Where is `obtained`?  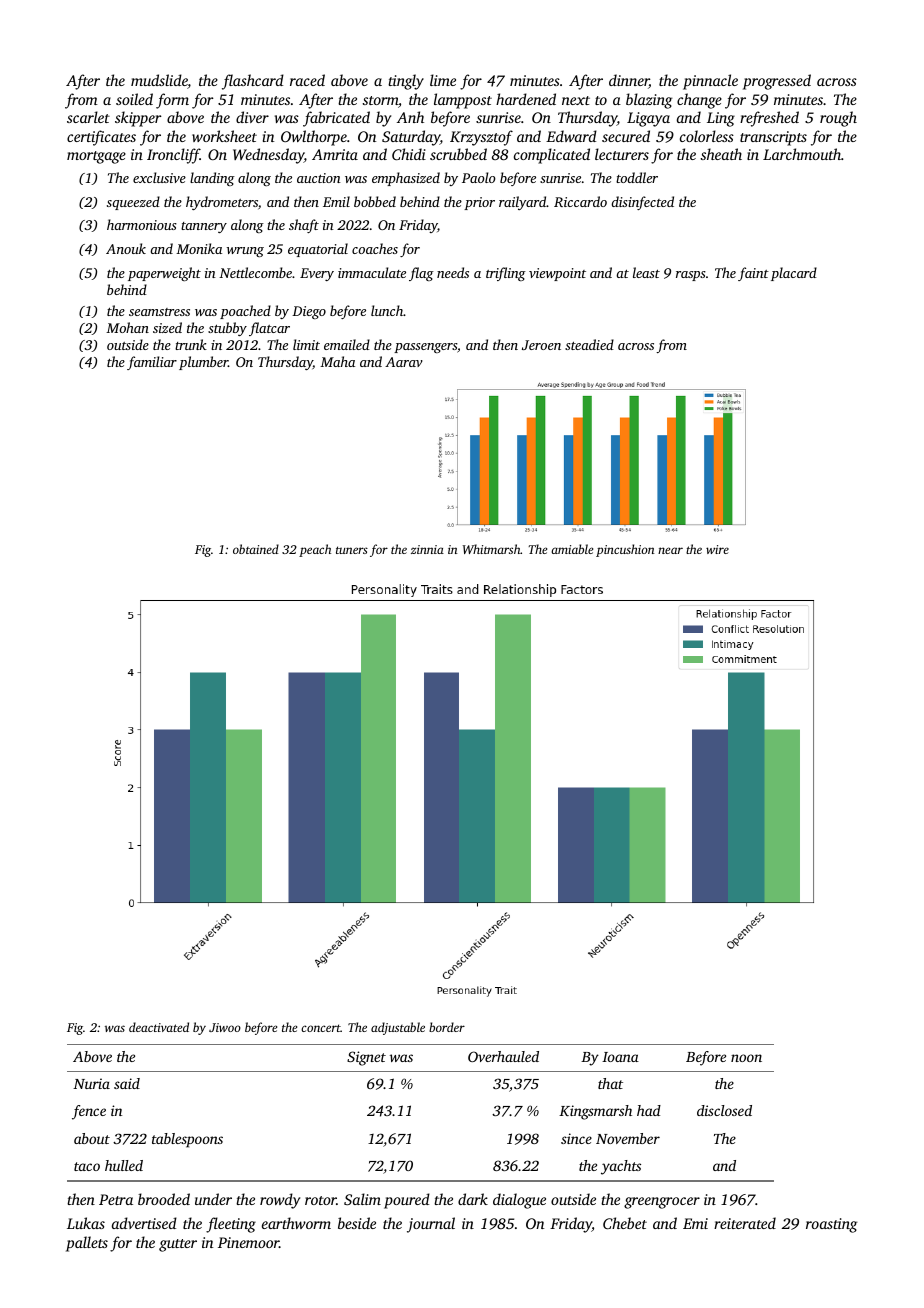
obtained is located at coordinates (256, 549).
